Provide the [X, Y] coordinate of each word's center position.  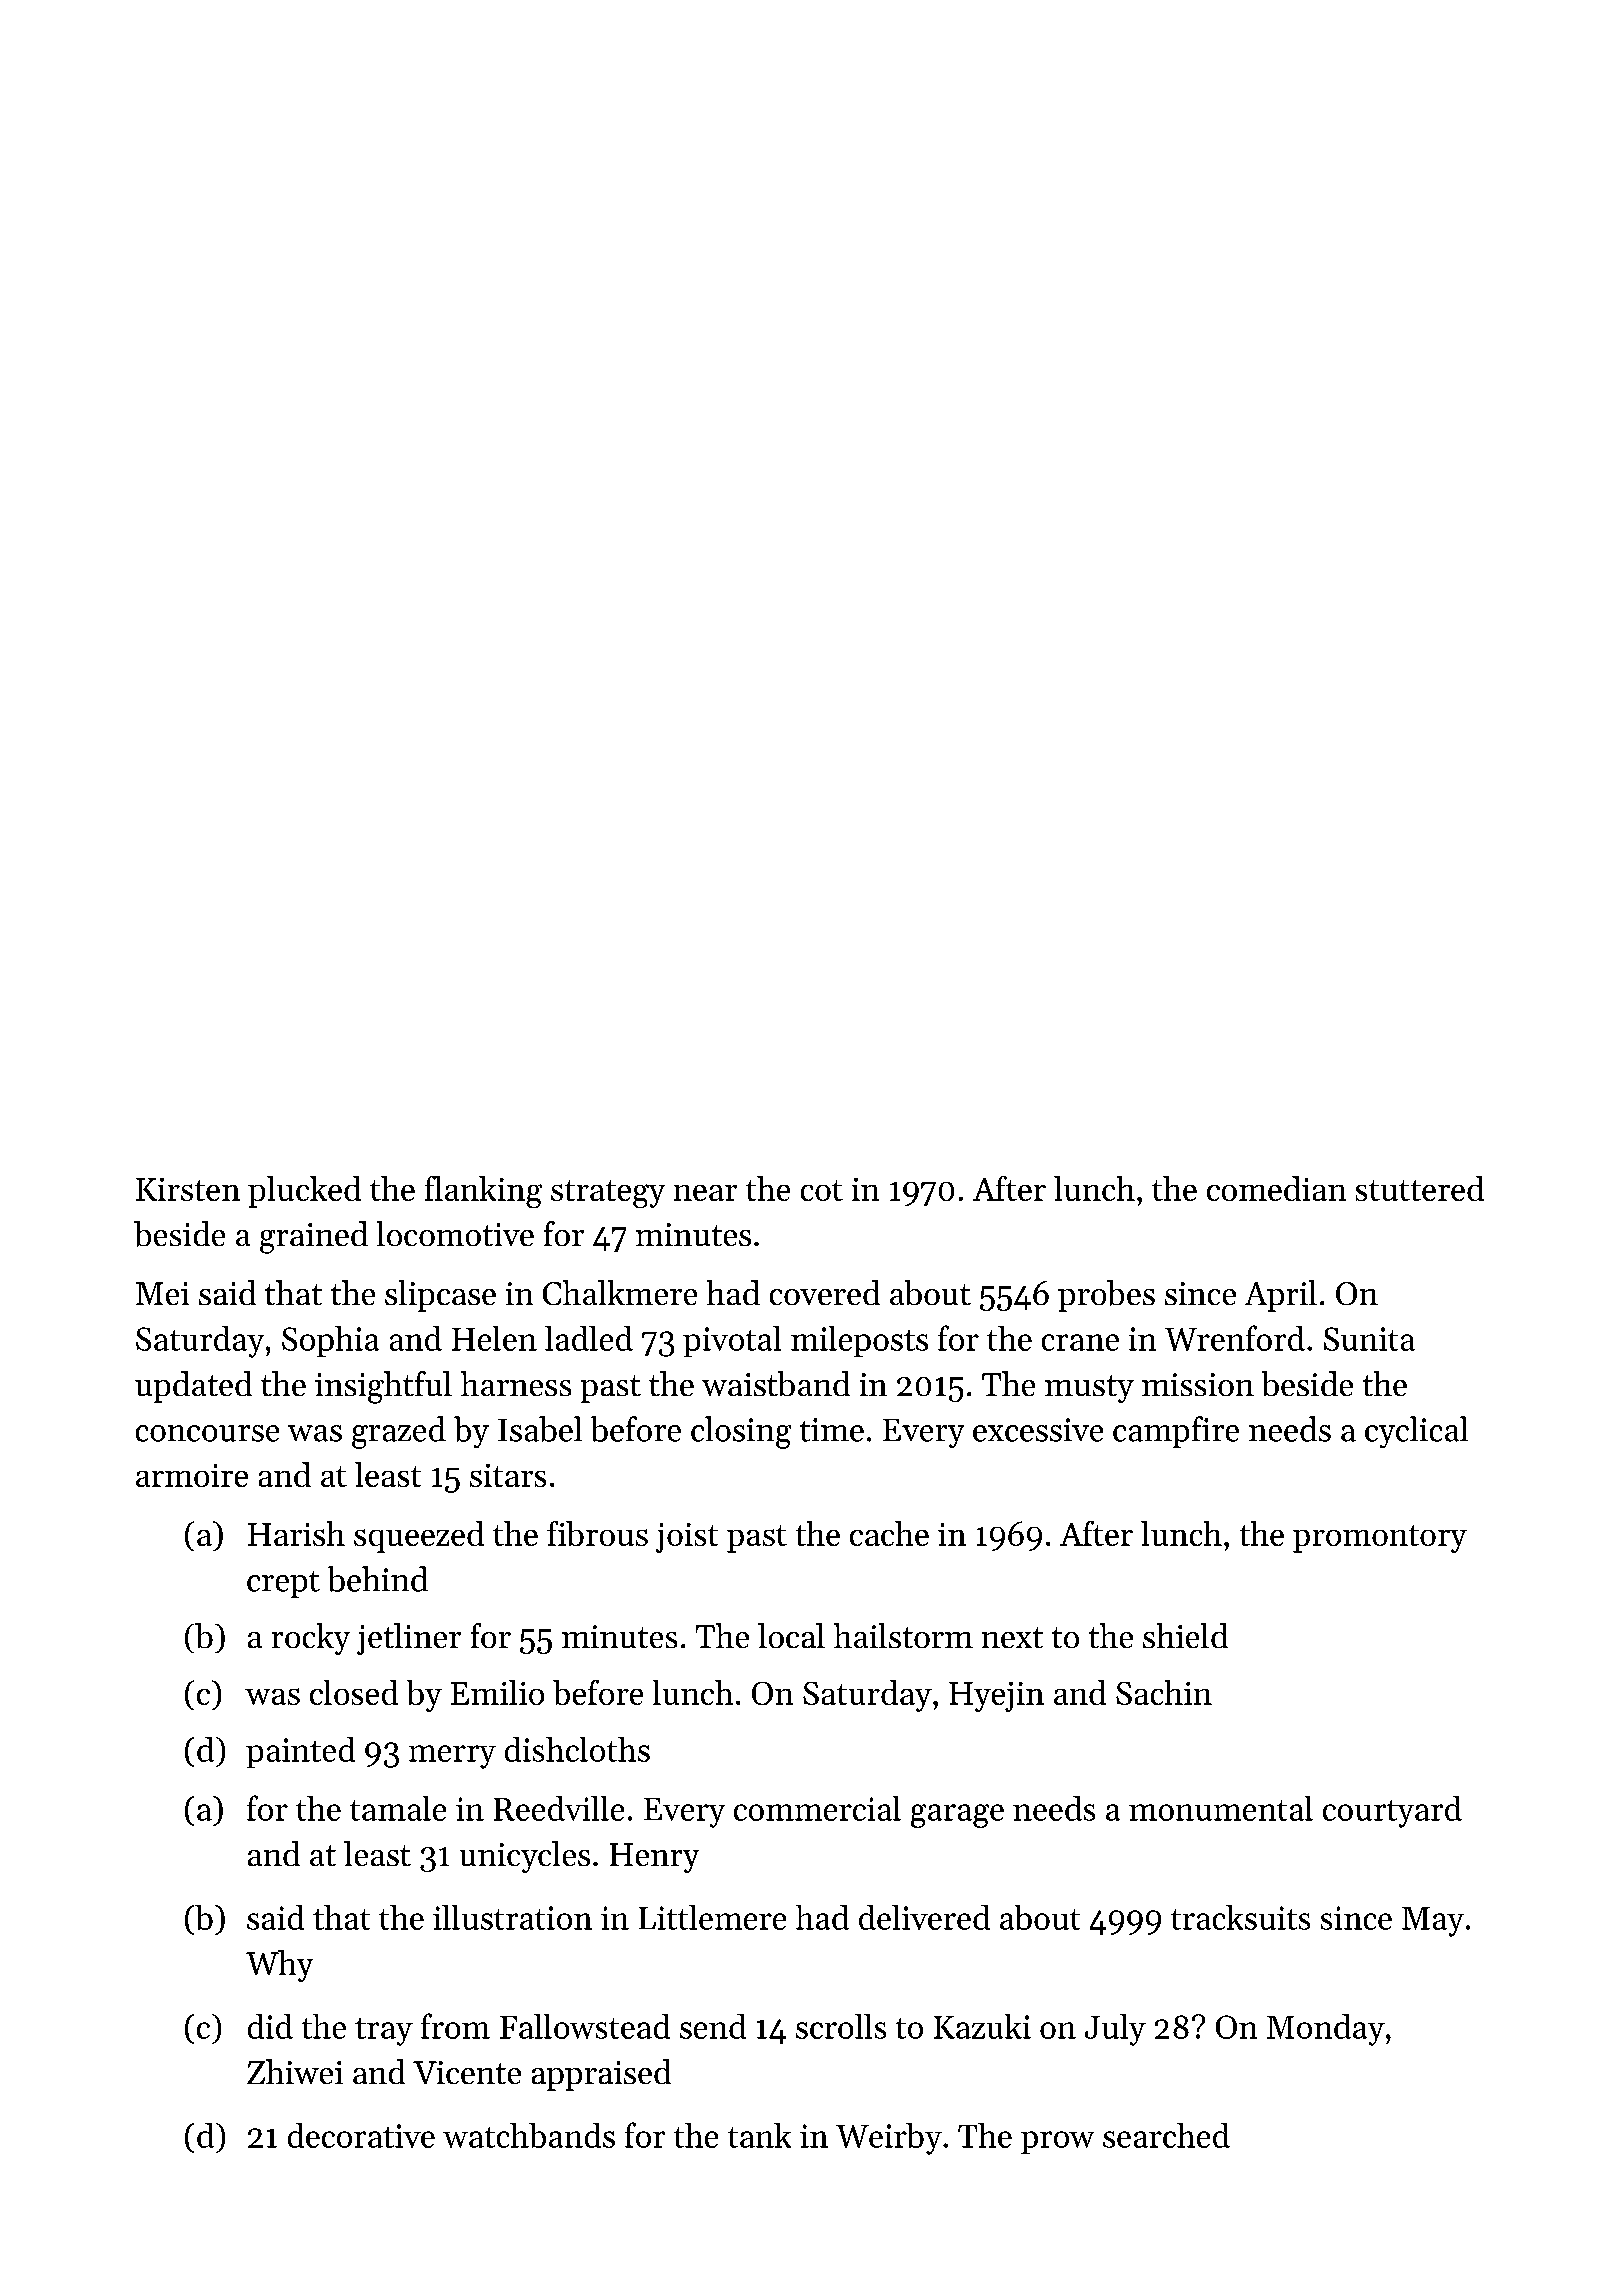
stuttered [1420, 1188]
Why [279, 1966]
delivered [924, 1917]
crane [1080, 1342]
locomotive [455, 1233]
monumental [1221, 1808]
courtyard [1392, 1812]
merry [452, 1757]
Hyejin [996, 1697]
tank [759, 2135]
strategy [608, 1194]
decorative [361, 2135]
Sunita [1369, 1339]
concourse [207, 1433]
